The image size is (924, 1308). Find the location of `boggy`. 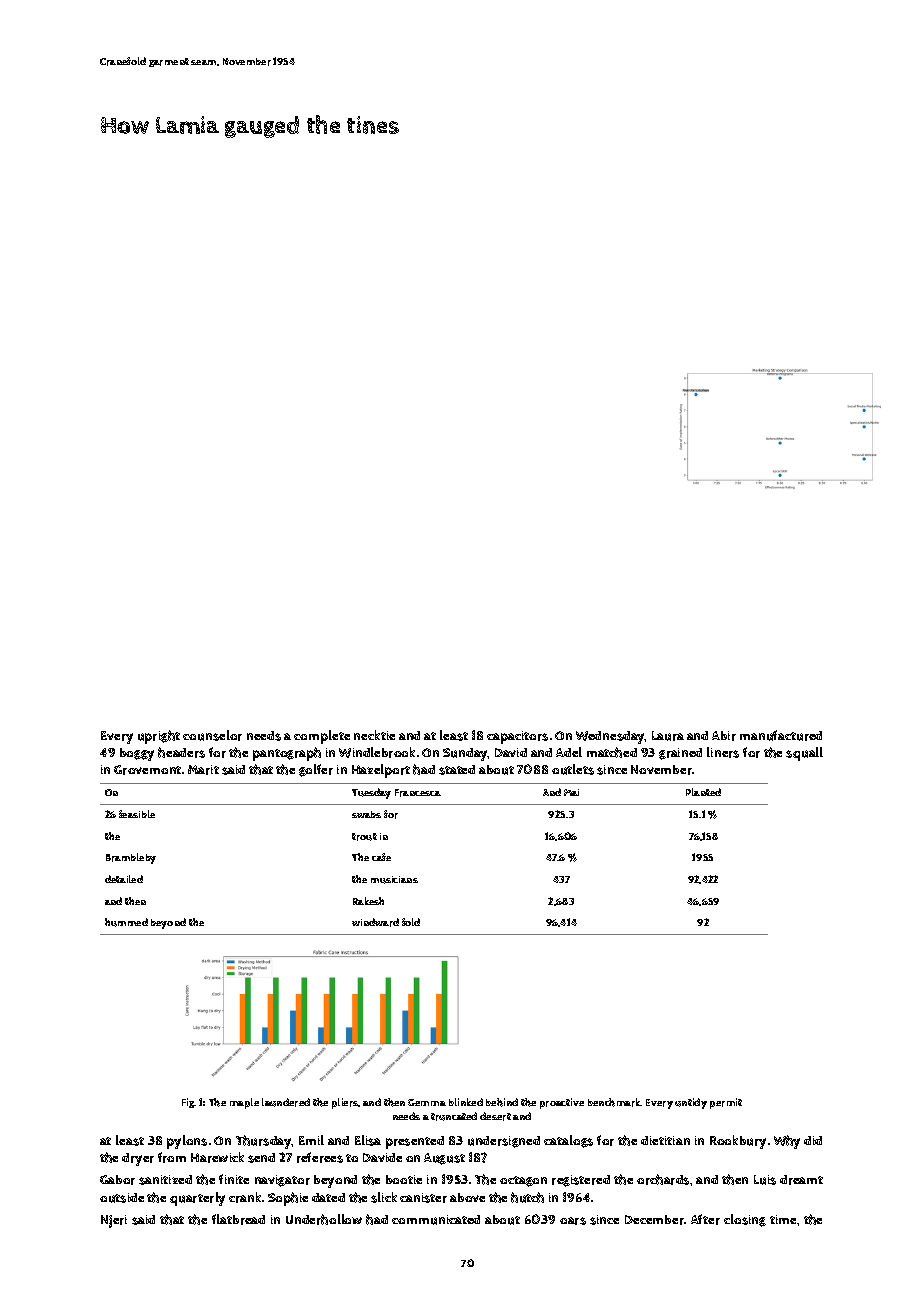

boggy is located at coordinates (137, 754).
